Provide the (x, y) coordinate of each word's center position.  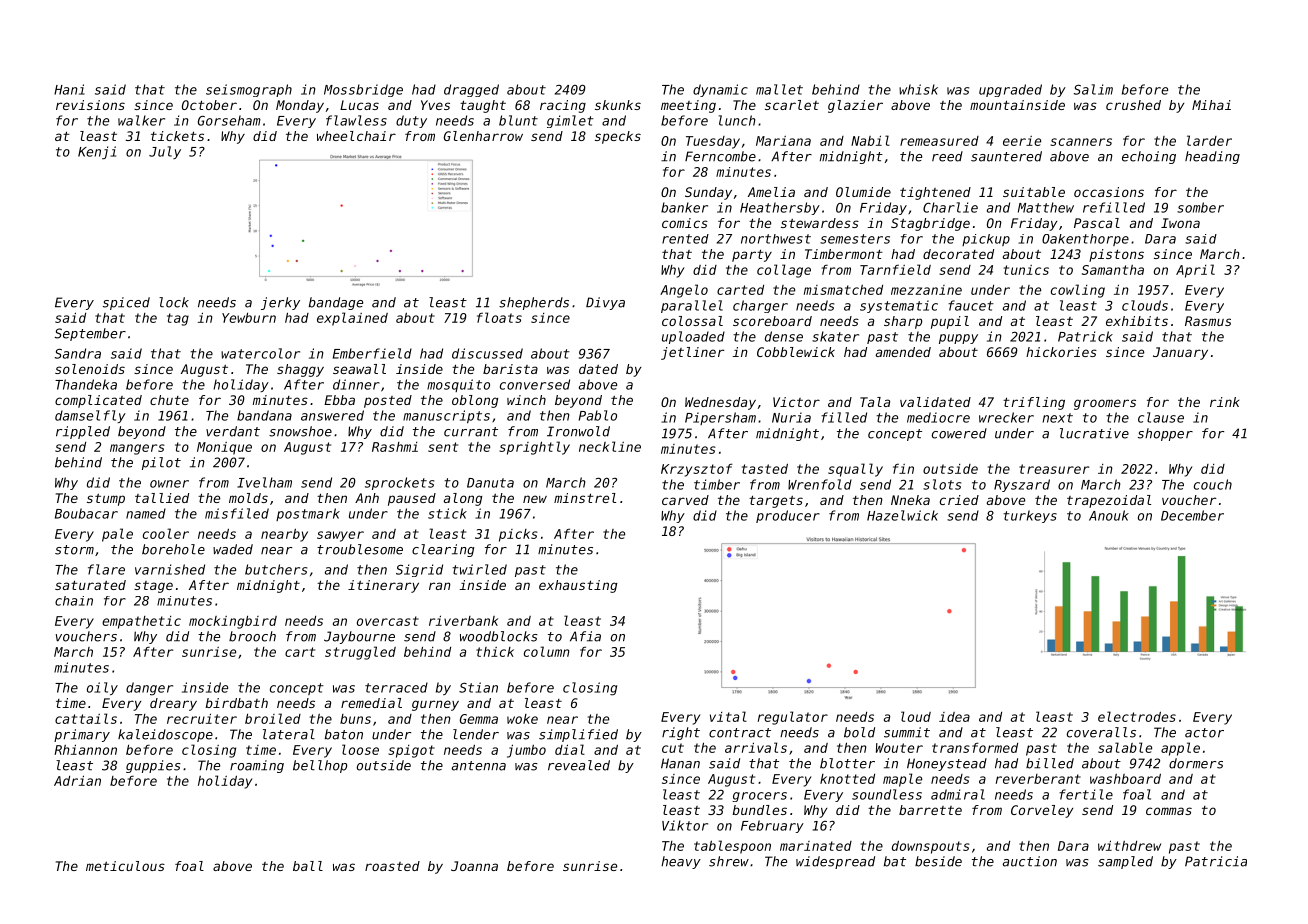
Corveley (1042, 811)
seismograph (249, 90)
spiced (126, 303)
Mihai (1211, 105)
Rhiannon (85, 749)
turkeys (1030, 516)
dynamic (720, 90)
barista (510, 369)
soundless (887, 794)
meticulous (125, 866)
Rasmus (1208, 321)
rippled (83, 432)
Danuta (490, 483)
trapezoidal (1109, 501)
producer (788, 516)
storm (74, 550)
